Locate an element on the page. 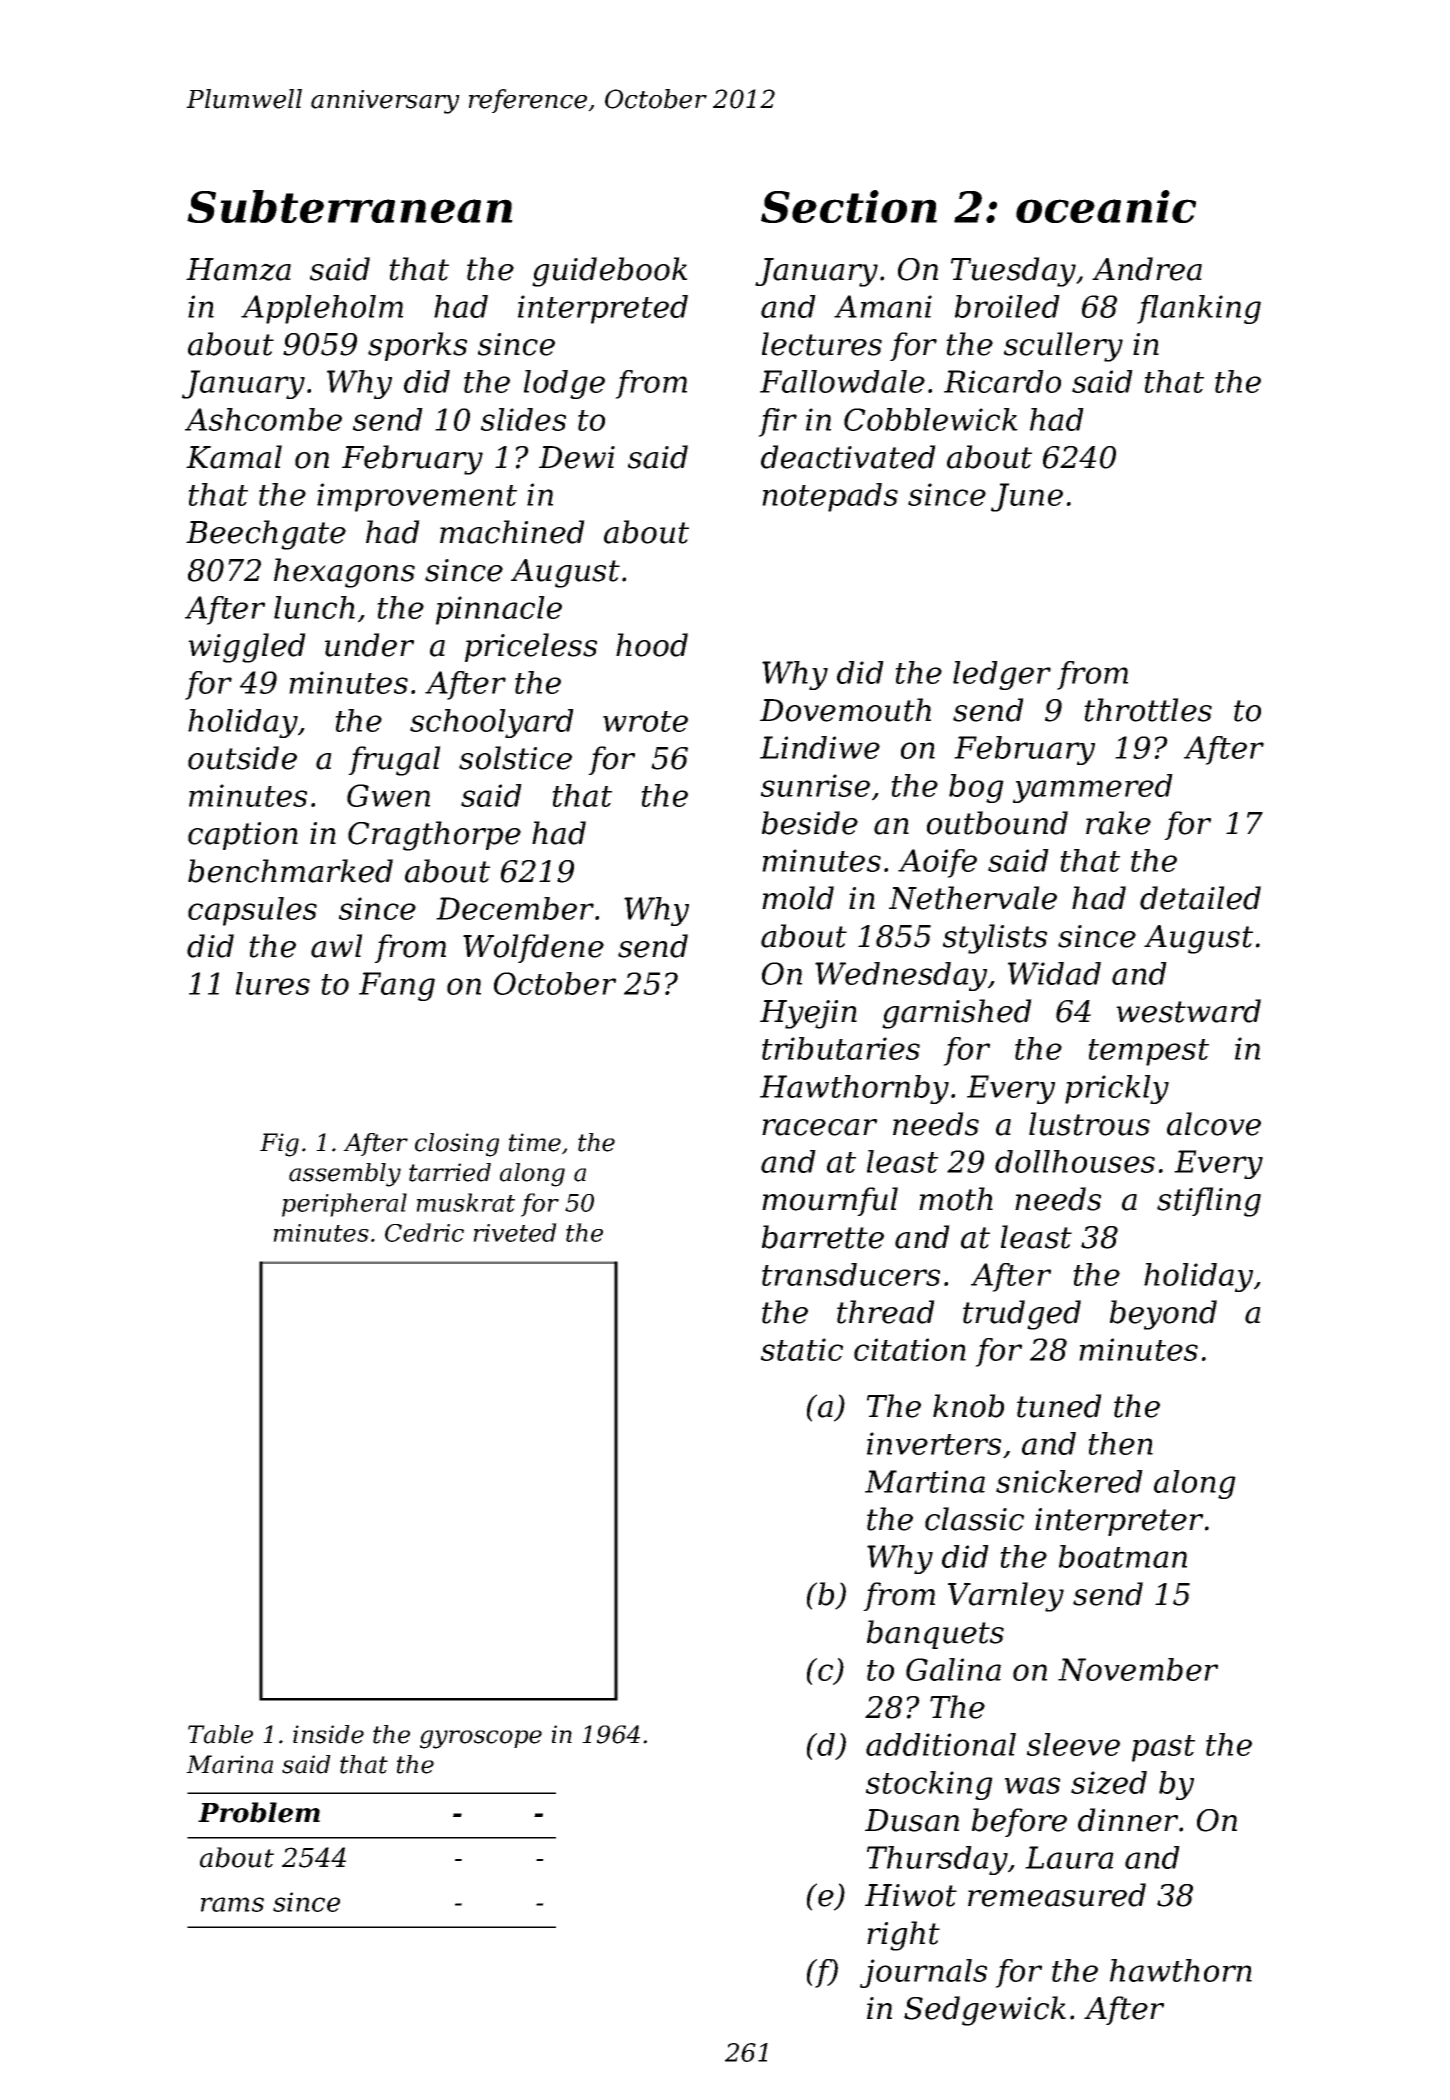 The width and height of the page is (1450, 2100). stifling is located at coordinates (1209, 1202).
